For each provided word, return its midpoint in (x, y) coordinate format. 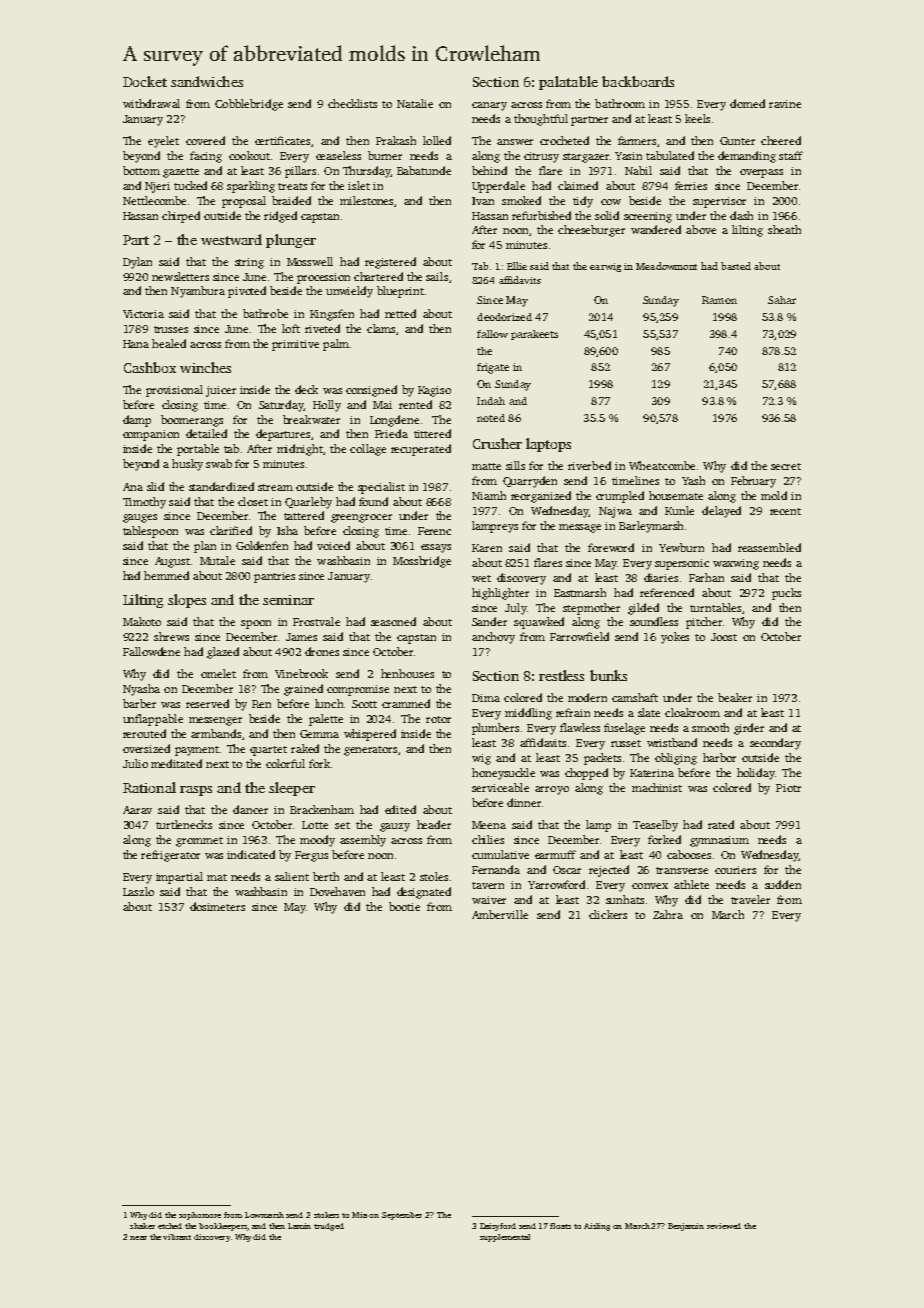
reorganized (541, 497)
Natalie (415, 103)
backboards (638, 81)
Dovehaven (337, 891)
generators (370, 751)
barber (139, 703)
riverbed (589, 465)
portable (198, 450)
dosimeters (217, 906)
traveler (750, 899)
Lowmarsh (264, 1215)
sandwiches (207, 81)
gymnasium (719, 841)
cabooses (689, 854)
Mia (359, 1215)
